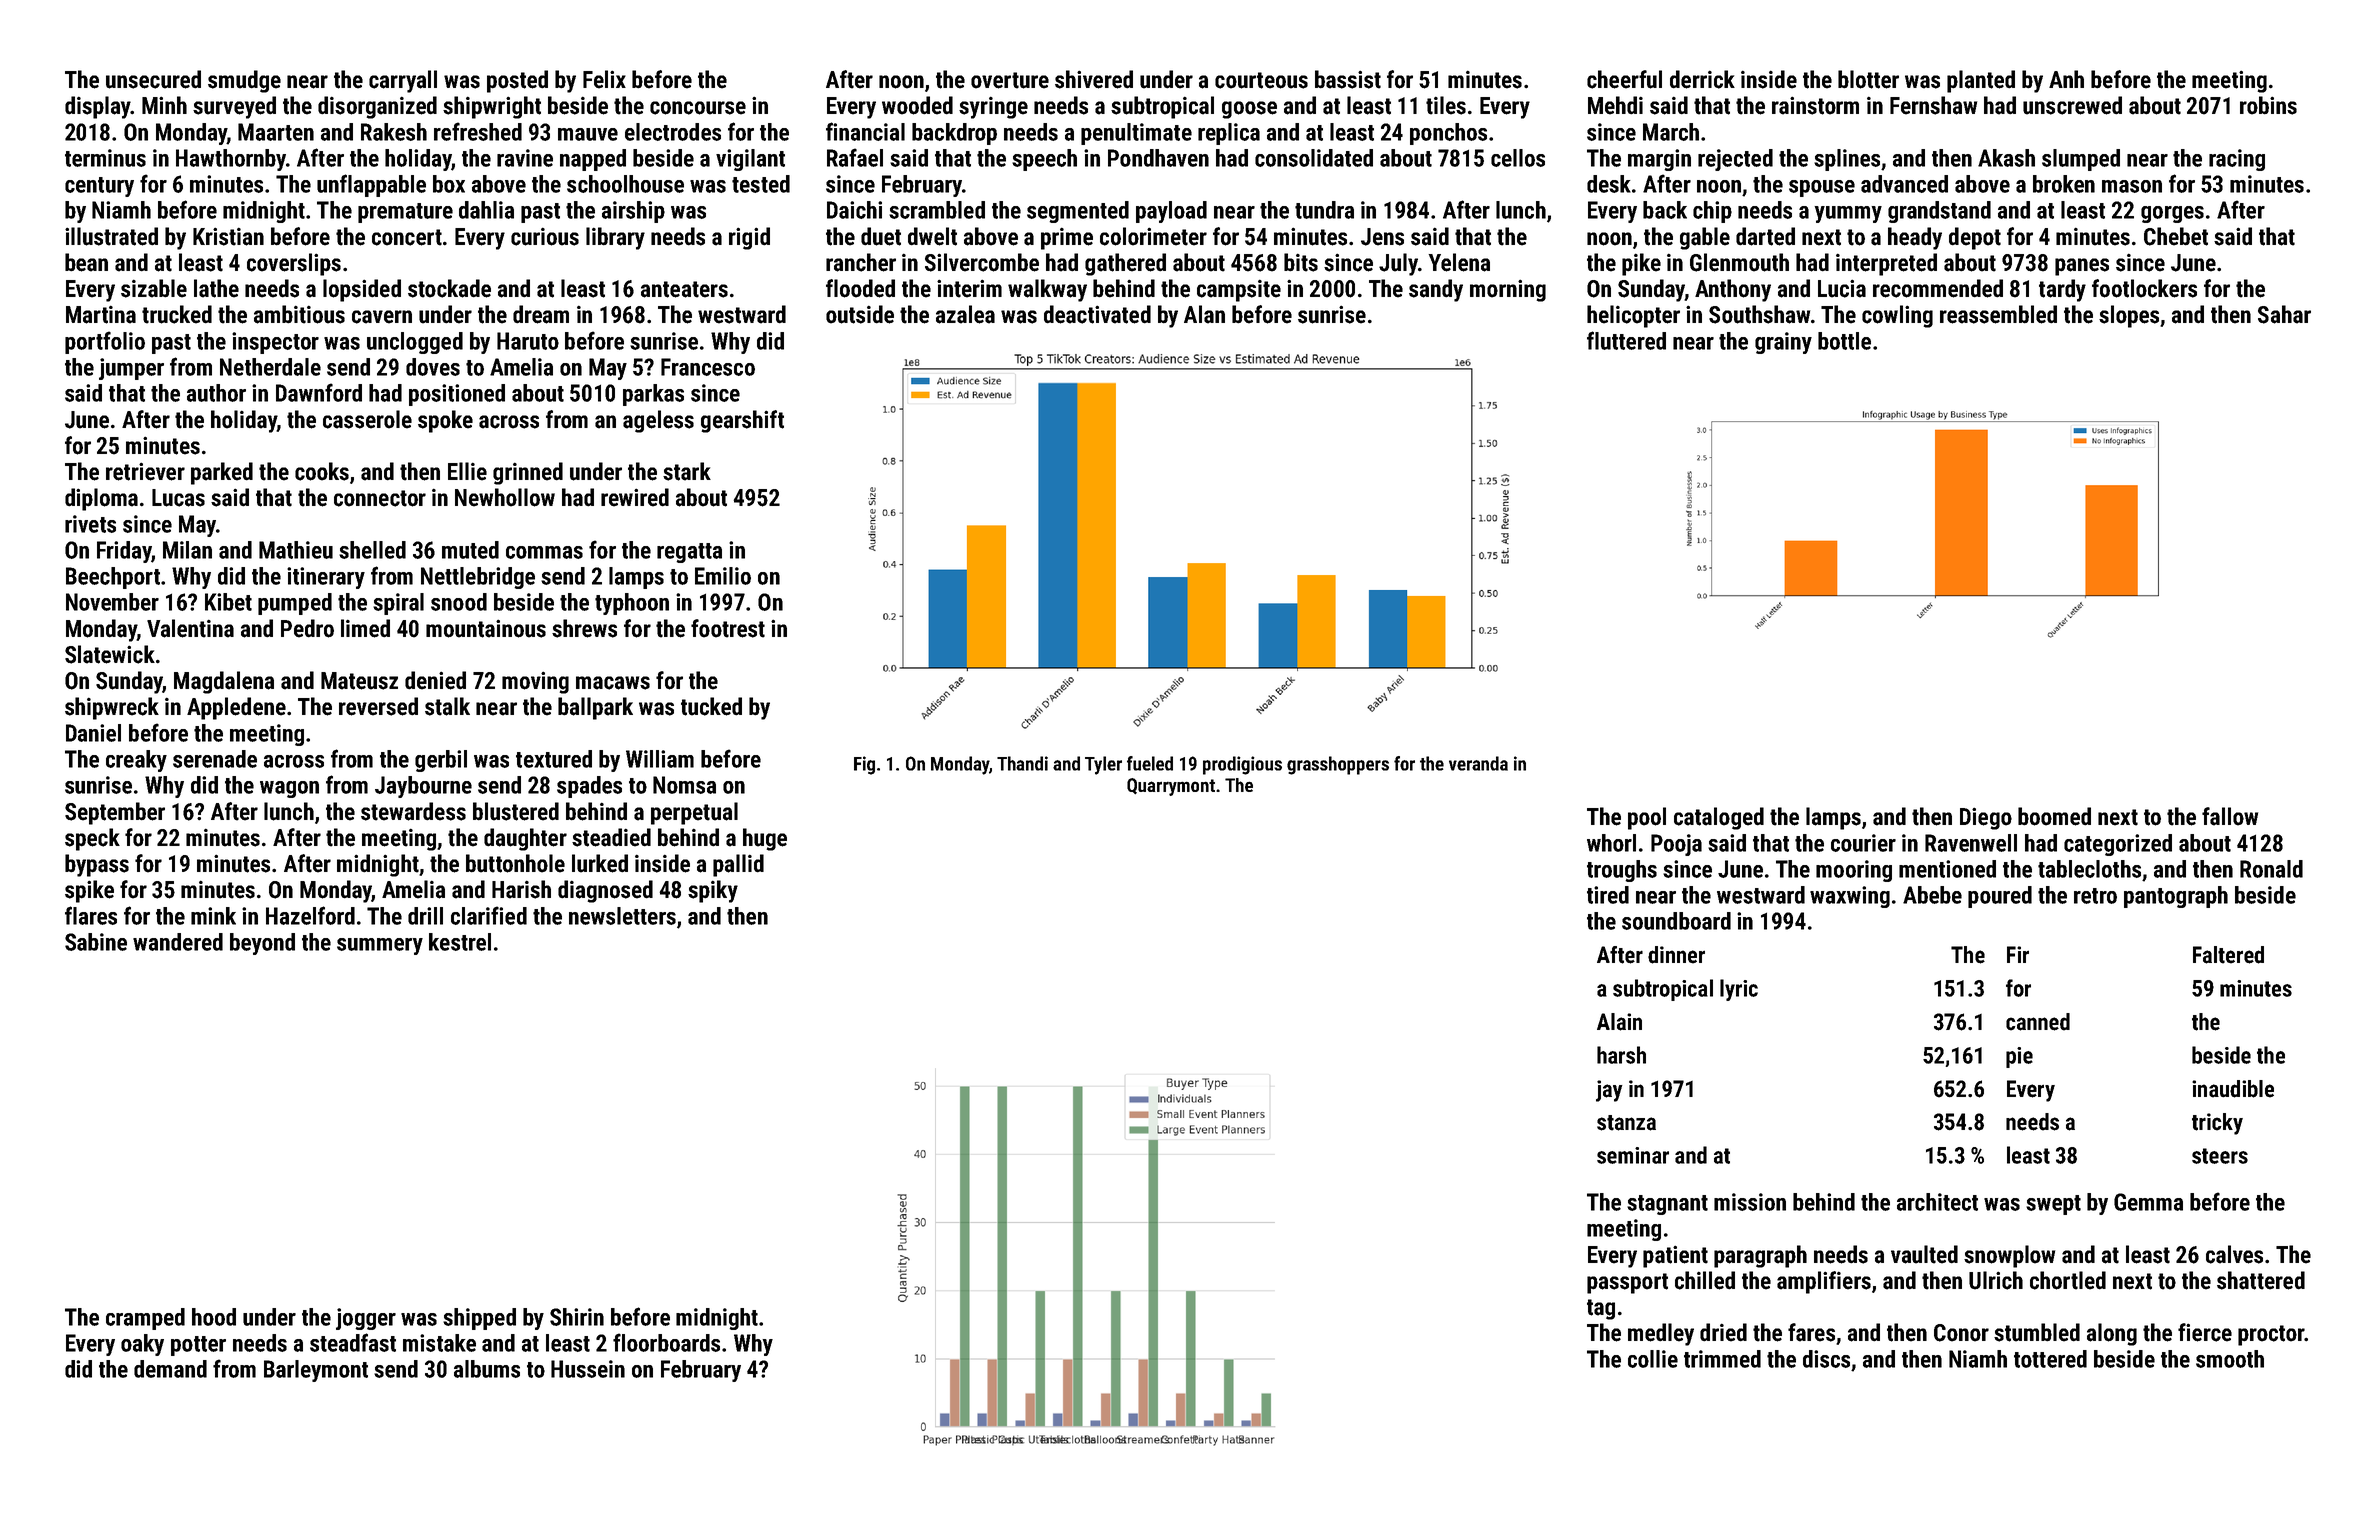  What do you see at coordinates (517, 81) in the screenshot?
I see `posted` at bounding box center [517, 81].
